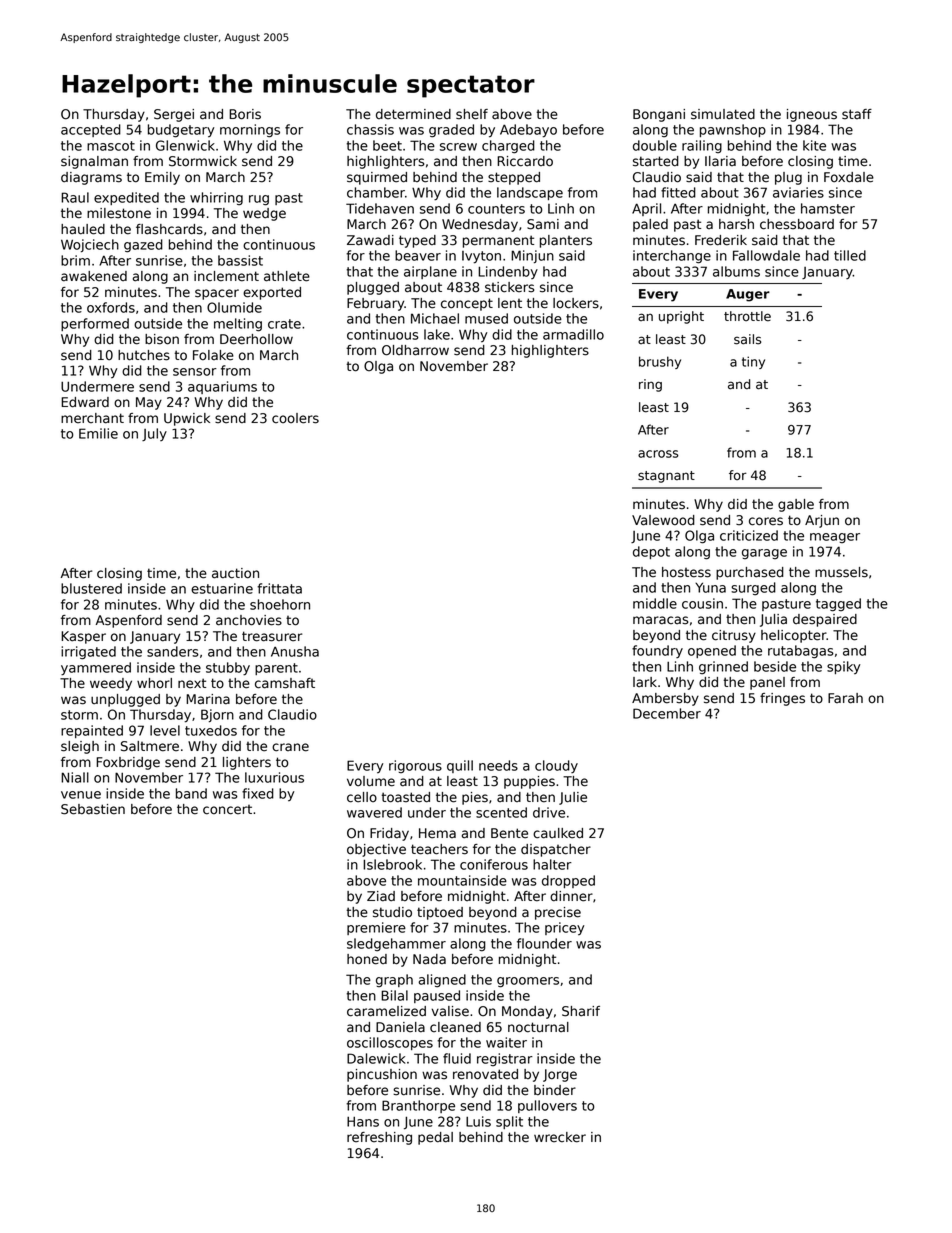 This image has height=1233, width=952. Describe the element at coordinates (845, 698) in the image. I see `Farah` at that location.
